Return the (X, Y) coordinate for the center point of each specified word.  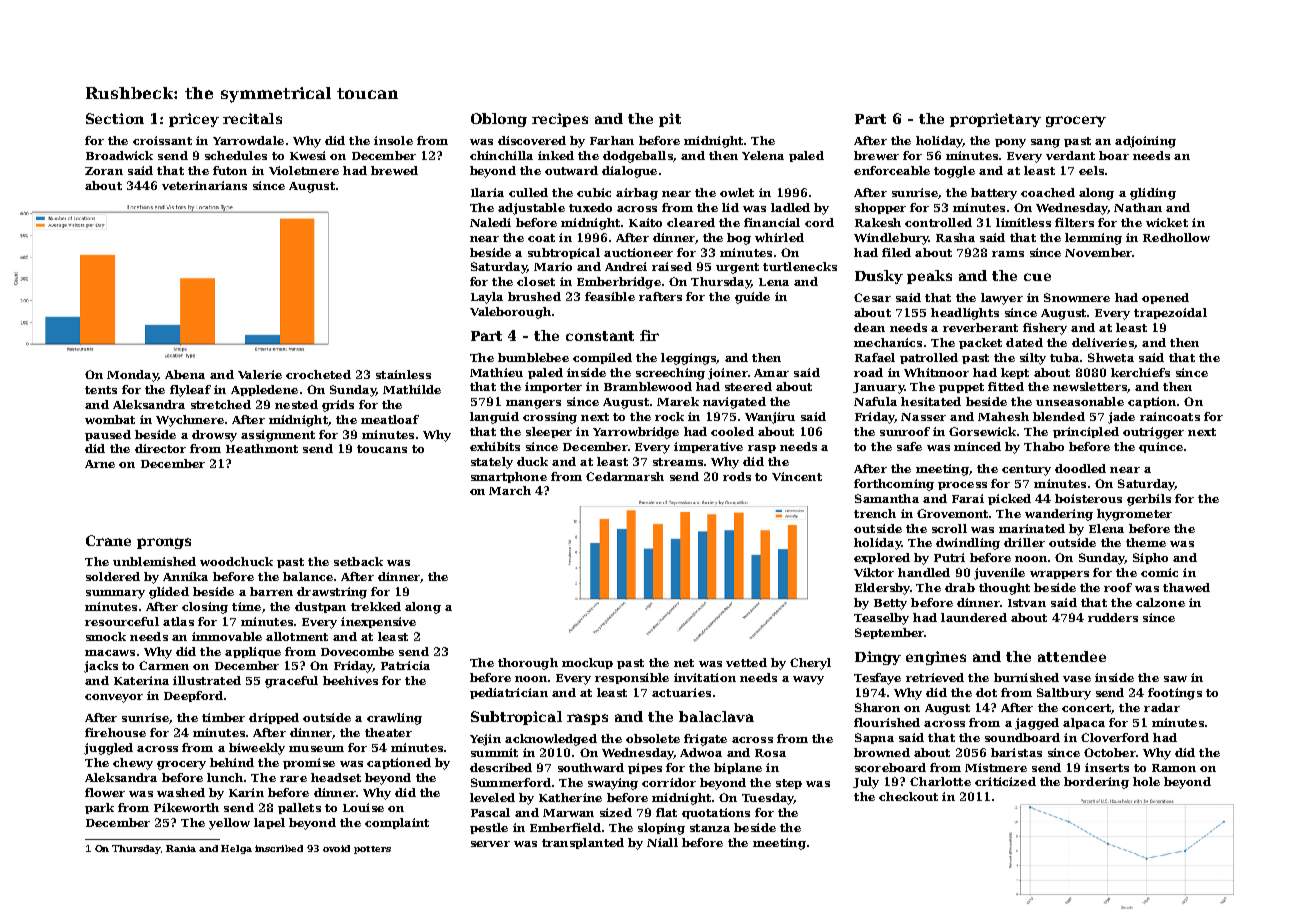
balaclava (716, 716)
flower (105, 792)
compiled (602, 358)
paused (108, 435)
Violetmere (304, 170)
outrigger (1153, 433)
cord (819, 222)
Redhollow (1176, 237)
